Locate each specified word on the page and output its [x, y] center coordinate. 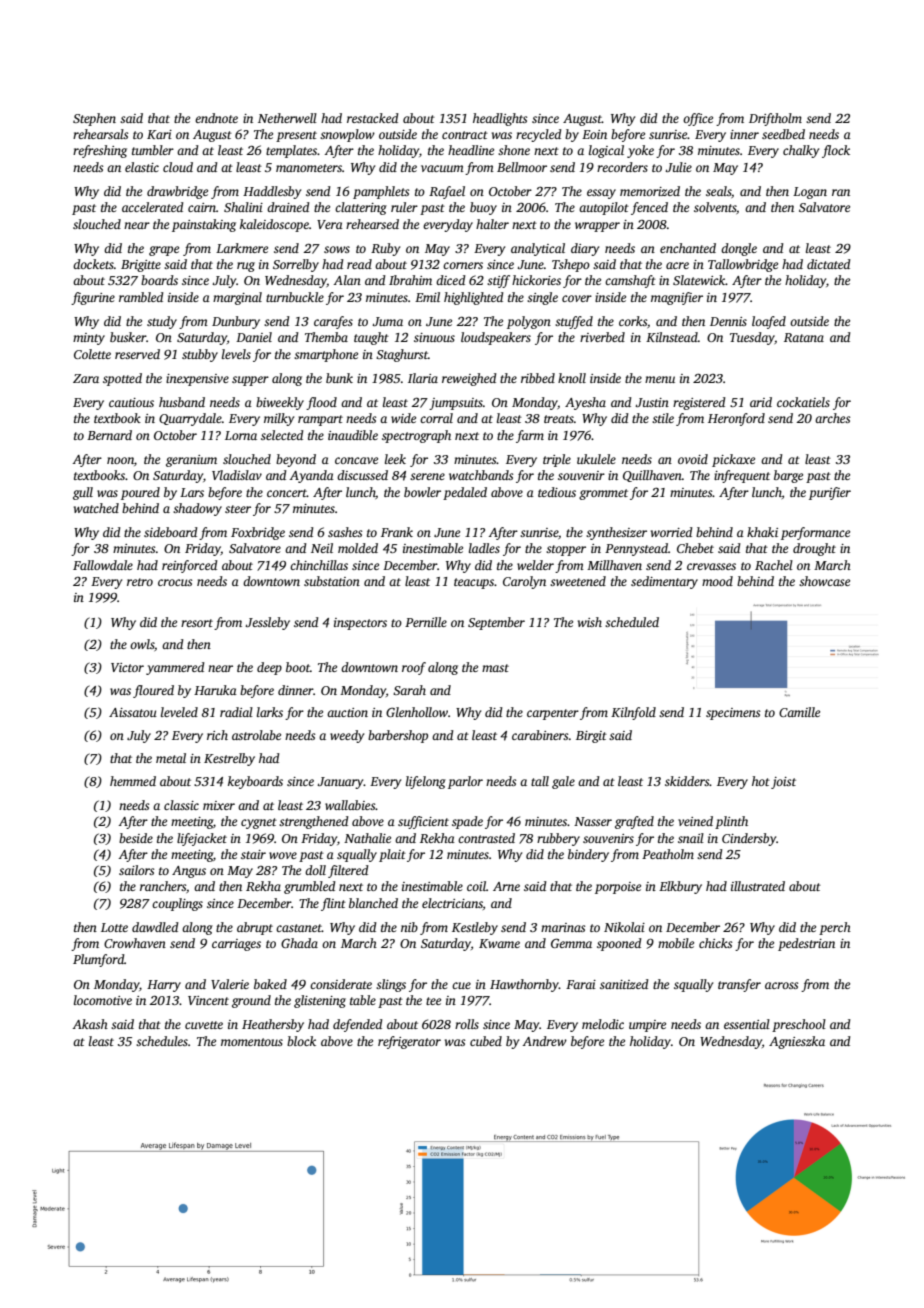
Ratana [804, 337]
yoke [640, 151]
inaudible [353, 435]
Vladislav [237, 475]
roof [414, 668]
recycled [539, 135]
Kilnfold [633, 713]
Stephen [94, 119]
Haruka [215, 690]
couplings [177, 904]
